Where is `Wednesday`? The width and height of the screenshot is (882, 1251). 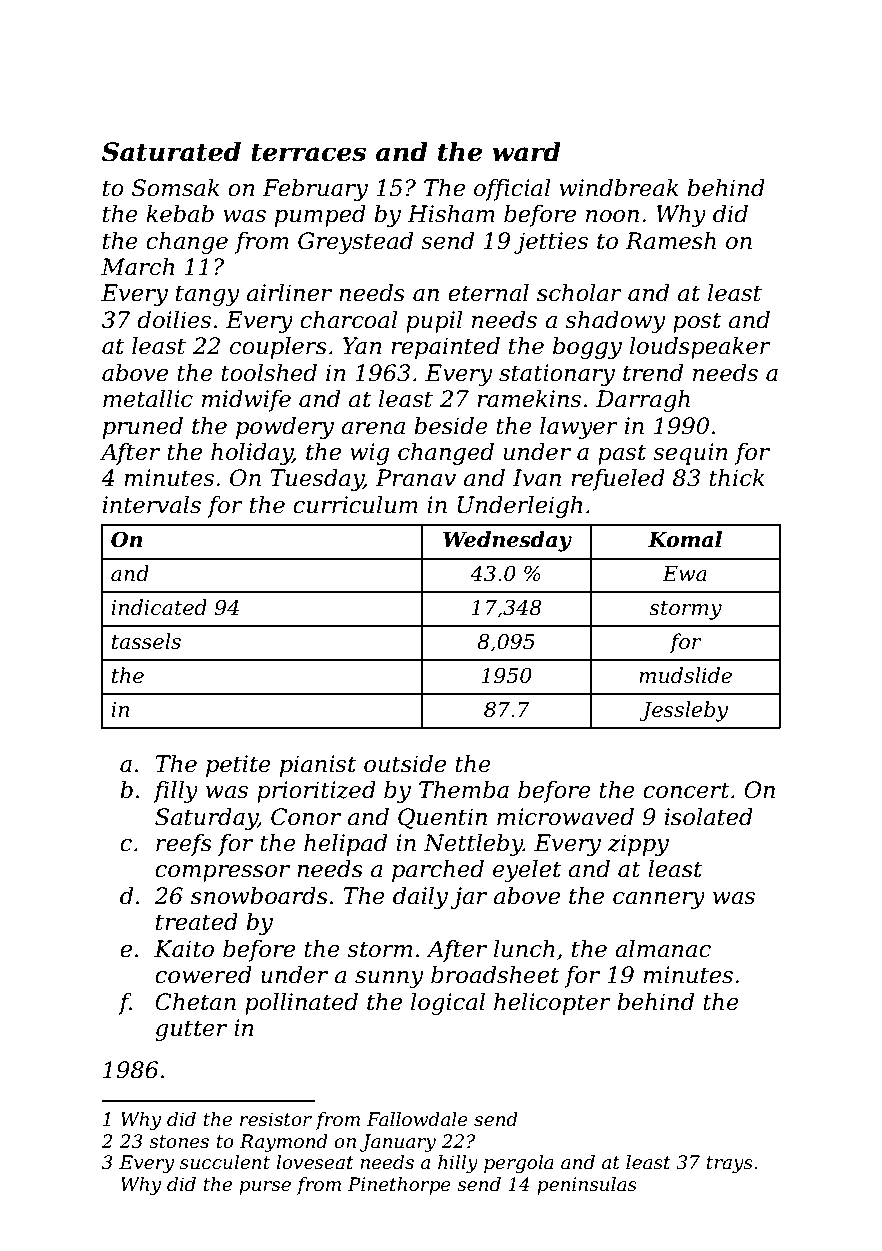
Wednesday is located at coordinates (507, 541).
